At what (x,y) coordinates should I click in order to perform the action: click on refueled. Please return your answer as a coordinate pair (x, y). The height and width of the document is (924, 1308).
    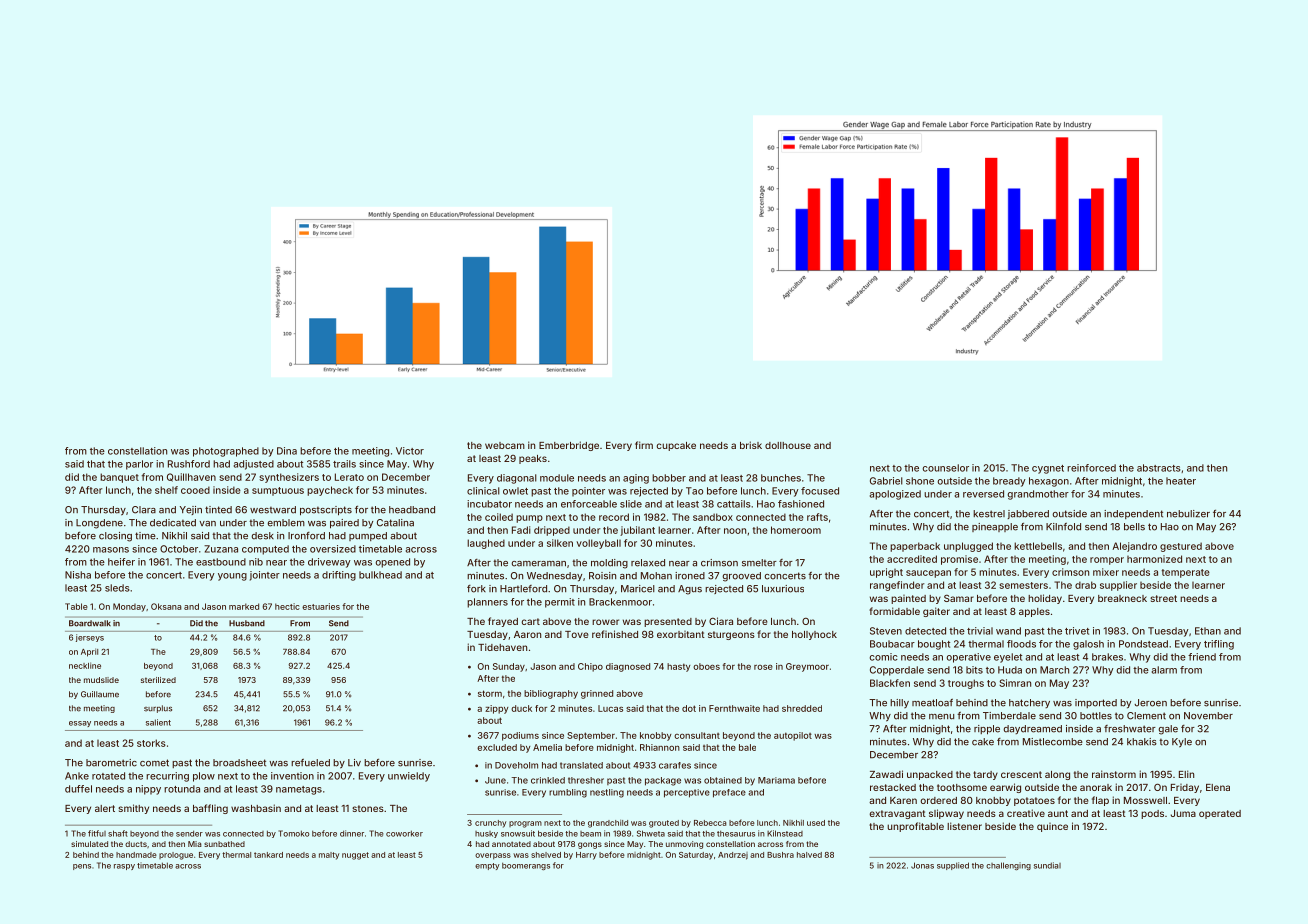
    Looking at the image, I should click on (310, 763).
